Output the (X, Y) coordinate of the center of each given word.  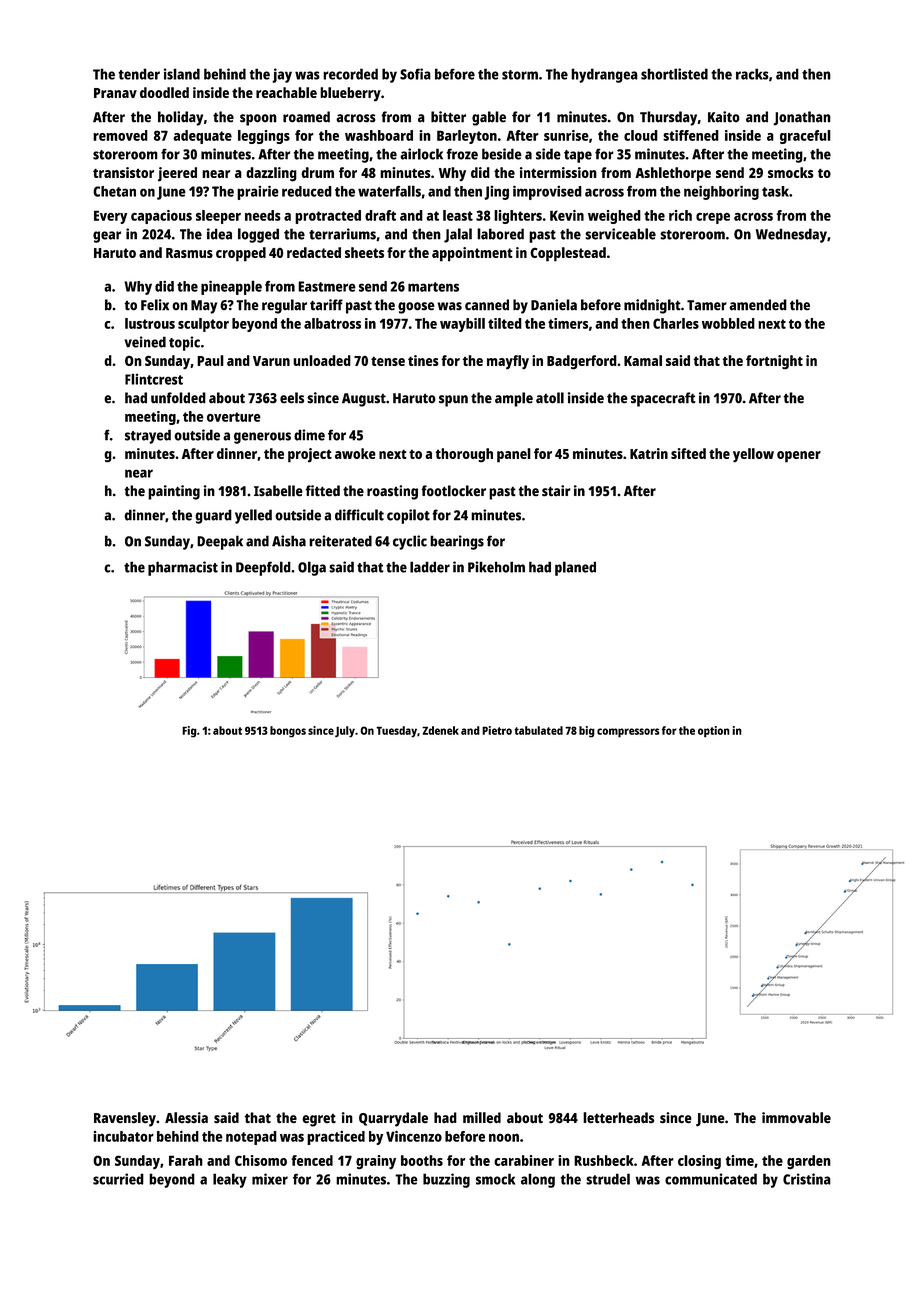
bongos (288, 731)
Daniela (554, 305)
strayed (148, 436)
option (714, 732)
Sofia (415, 74)
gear (107, 237)
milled (482, 1117)
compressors (628, 733)
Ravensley (125, 1119)
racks (752, 74)
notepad (251, 1138)
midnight (652, 306)
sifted (688, 453)
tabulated (538, 730)
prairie (258, 192)
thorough (464, 455)
